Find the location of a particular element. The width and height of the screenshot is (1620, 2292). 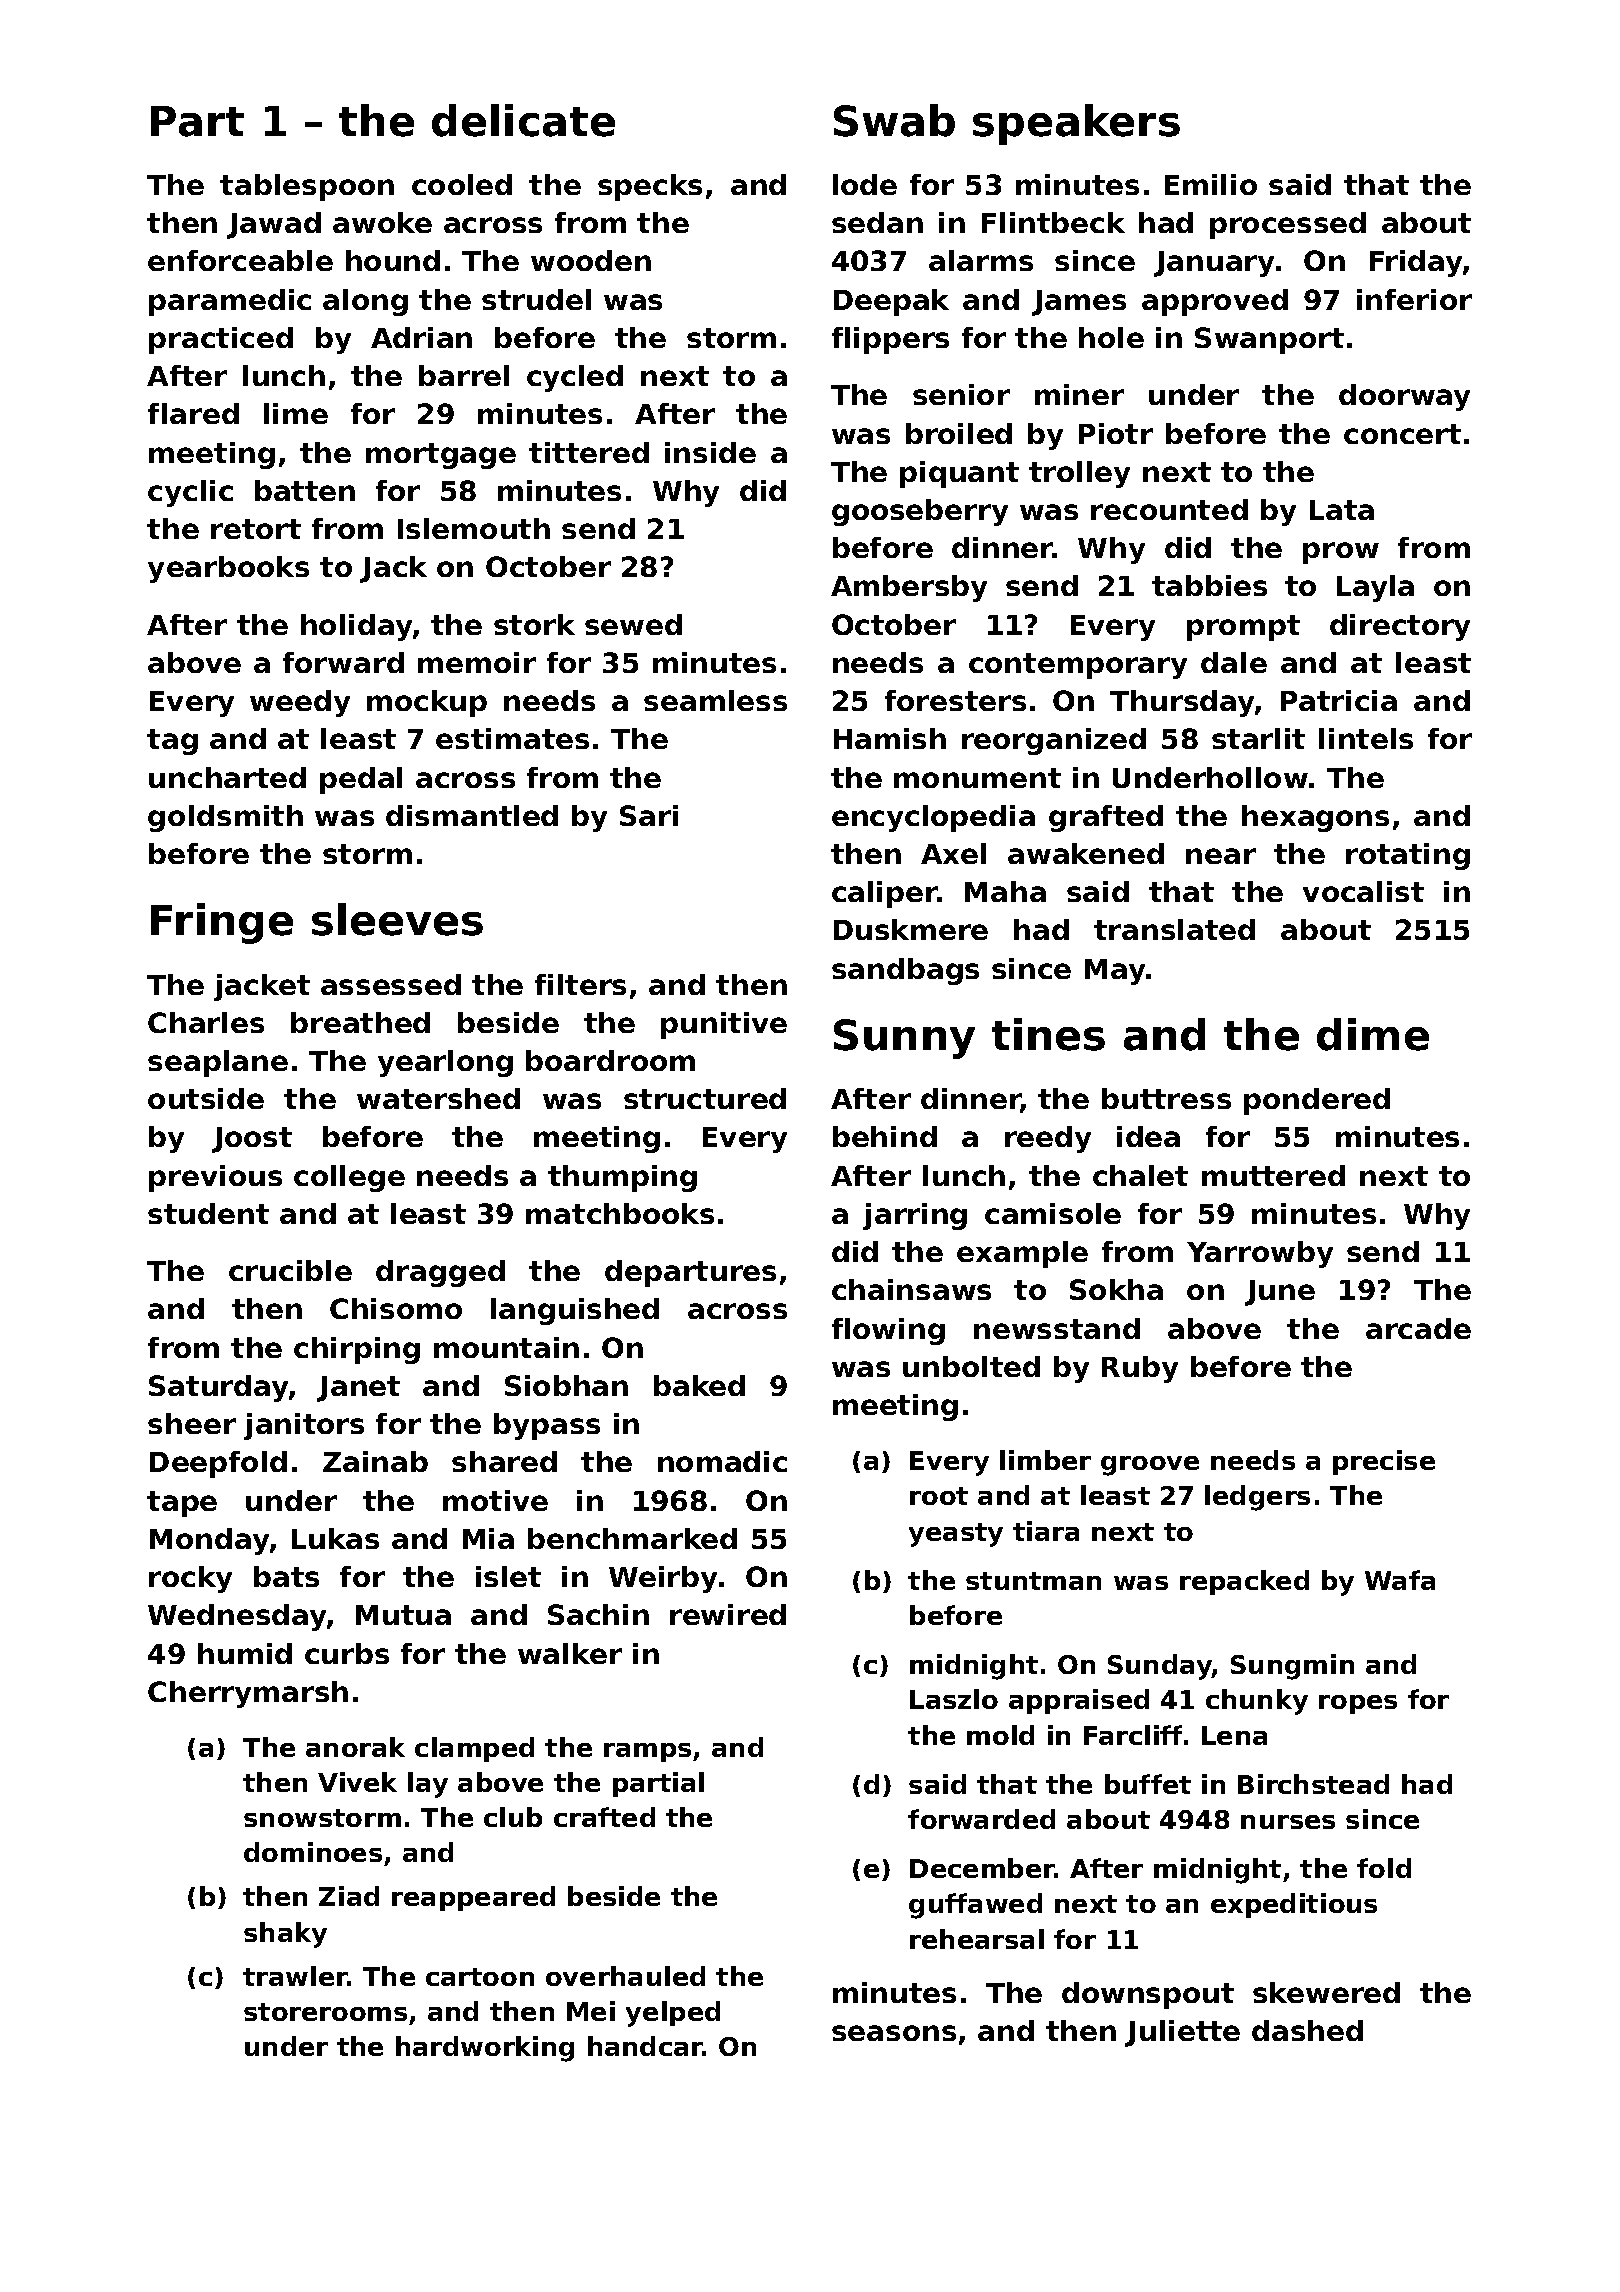

alarms is located at coordinates (981, 260).
